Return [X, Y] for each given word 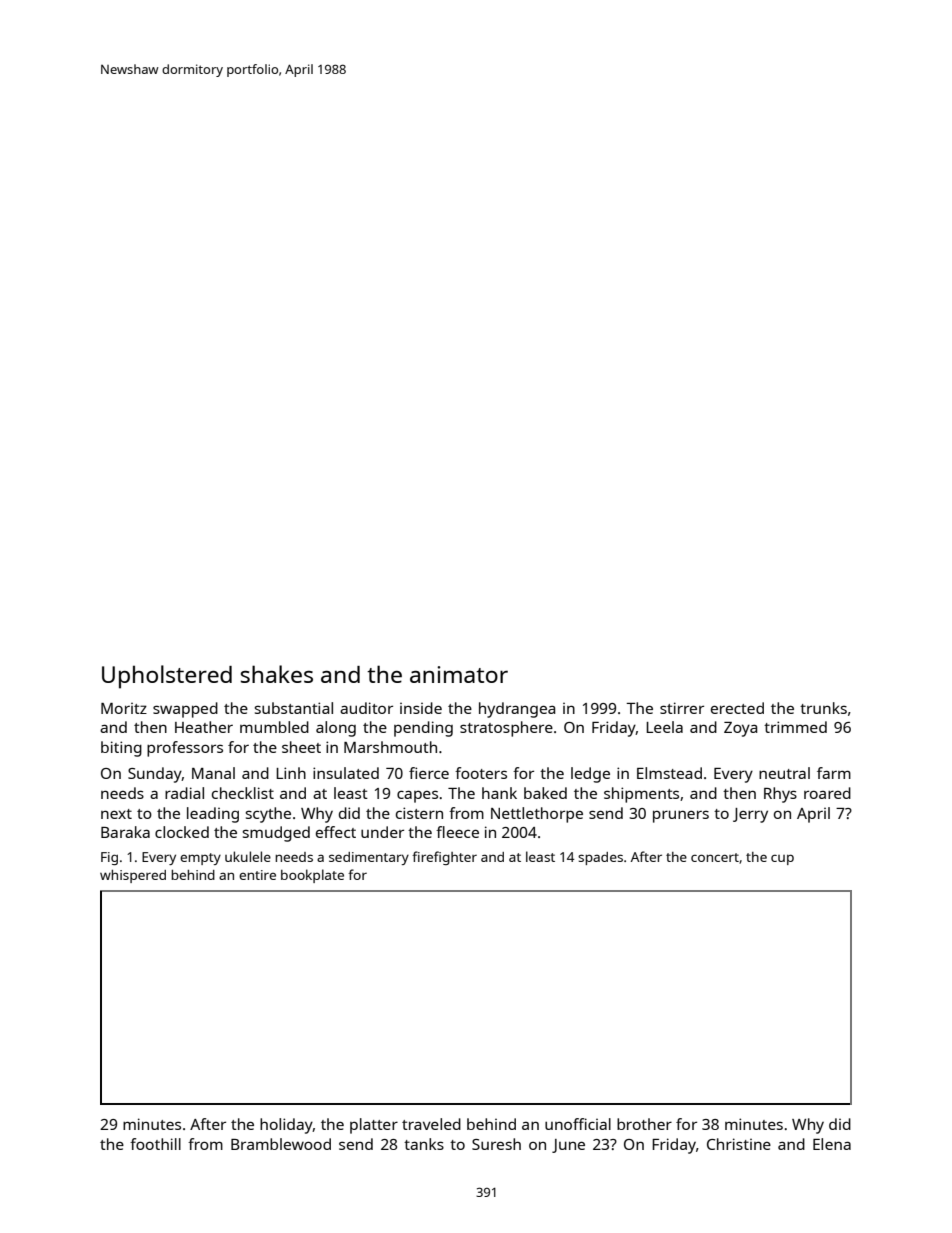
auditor [366, 708]
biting [121, 749]
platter [374, 1126]
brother [644, 1124]
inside [421, 708]
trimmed [795, 727]
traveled [431, 1124]
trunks [823, 708]
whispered [133, 876]
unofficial [578, 1124]
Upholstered [167, 677]
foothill [155, 1144]
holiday [286, 1126]
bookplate [312, 876]
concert [715, 857]
